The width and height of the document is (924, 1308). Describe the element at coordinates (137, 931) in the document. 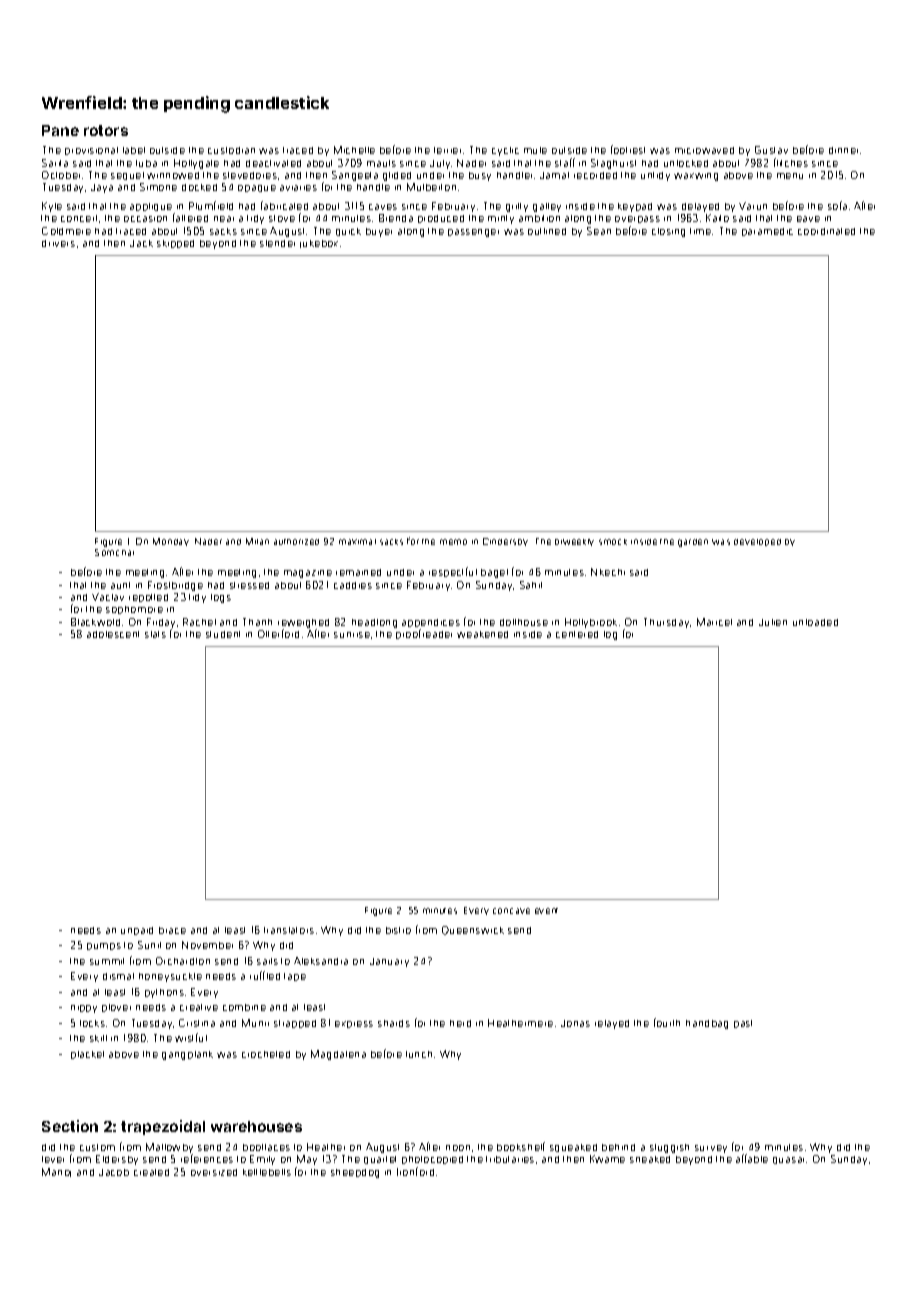

I see `unpaid` at that location.
